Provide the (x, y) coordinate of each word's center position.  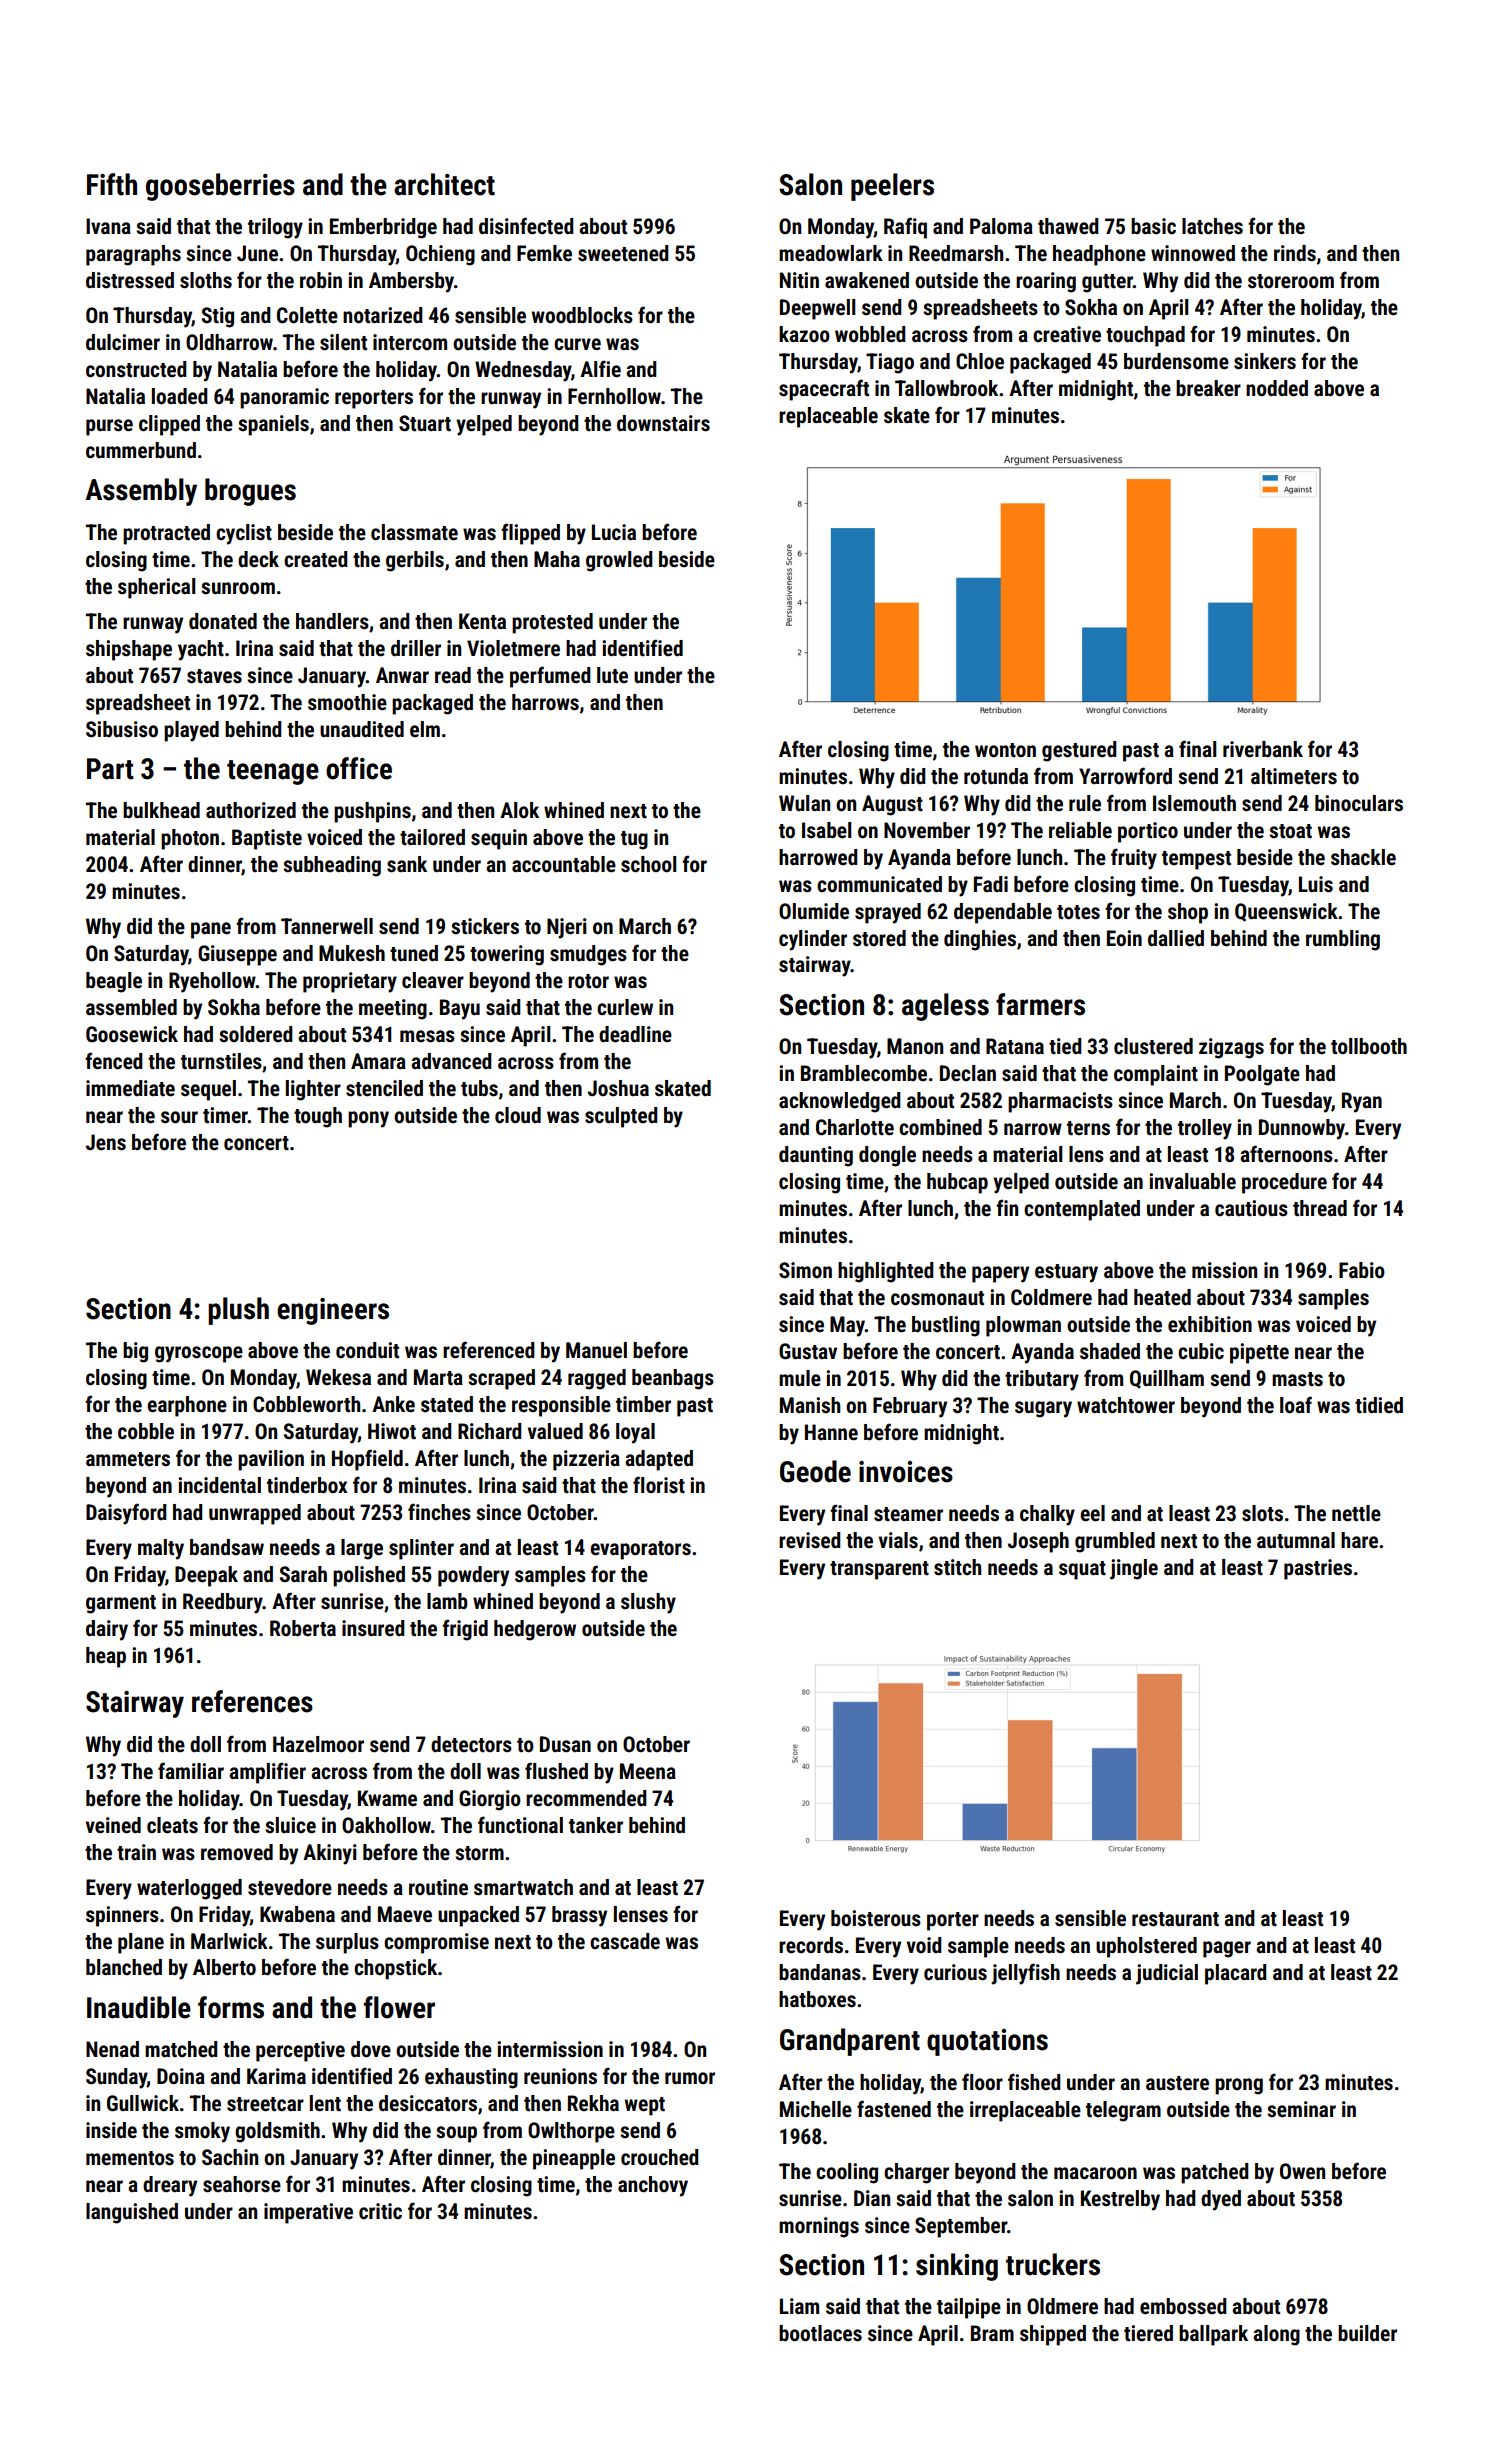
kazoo (804, 334)
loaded (180, 396)
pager (1227, 1949)
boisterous (876, 1918)
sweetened (623, 253)
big (135, 1352)
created (316, 559)
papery (1000, 1274)
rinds (1295, 253)
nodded (1277, 388)
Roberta (303, 1628)
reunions (560, 2076)
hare (1359, 1540)
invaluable (1192, 1181)
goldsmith (277, 2132)
